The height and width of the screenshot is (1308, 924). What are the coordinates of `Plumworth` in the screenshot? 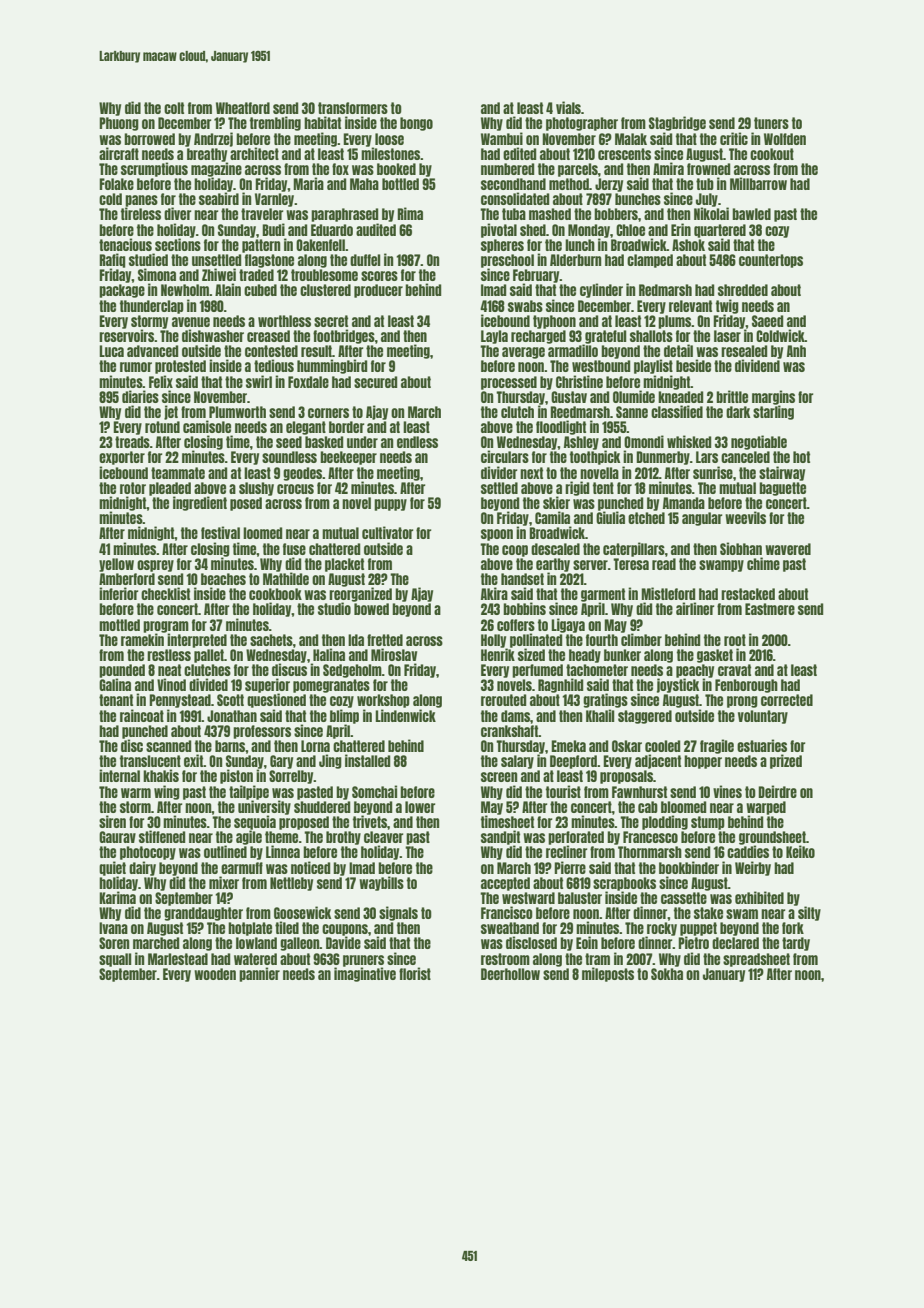 It's located at (237, 412).
